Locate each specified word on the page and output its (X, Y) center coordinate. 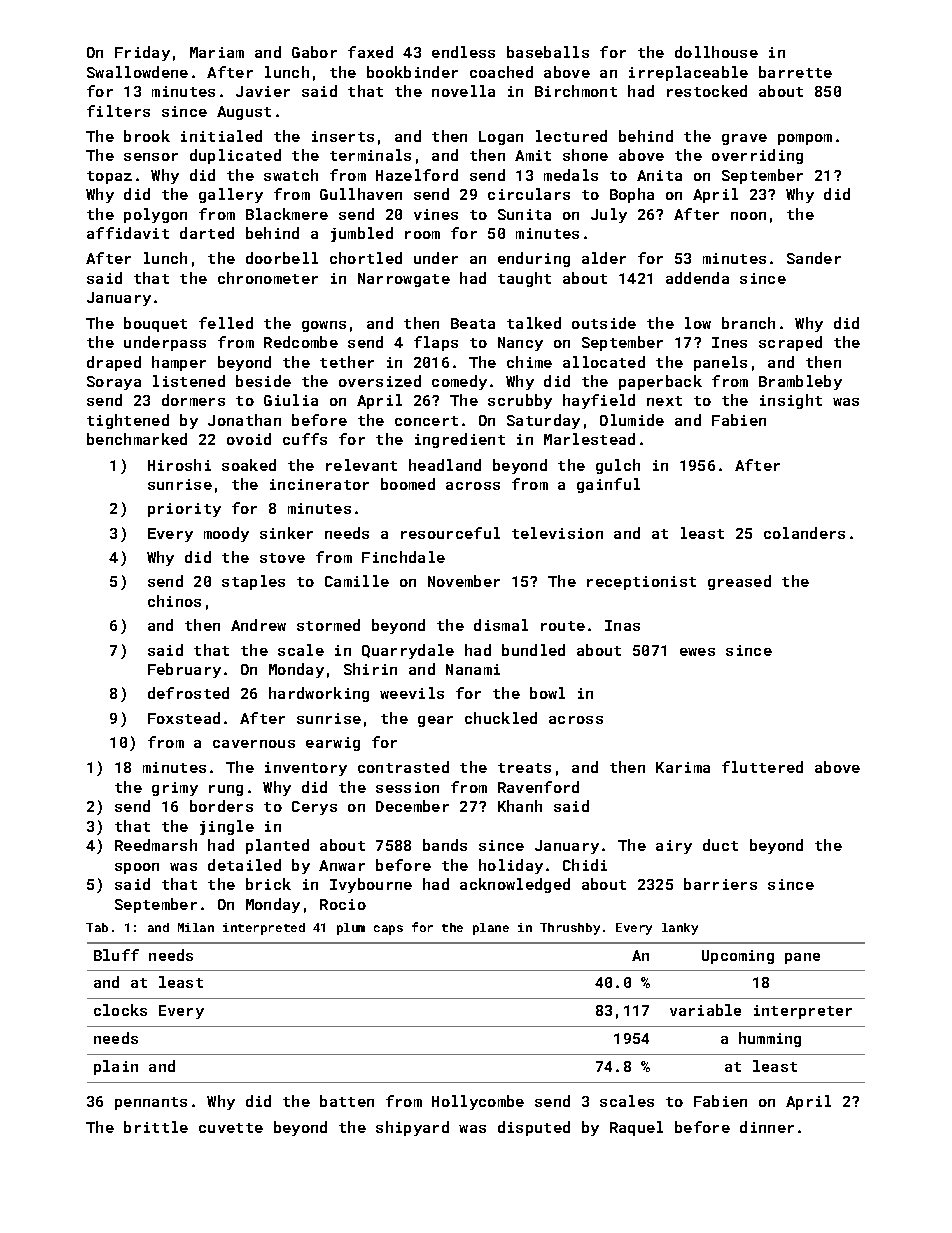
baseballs (548, 52)
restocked (707, 91)
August (244, 113)
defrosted (188, 693)
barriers (720, 884)
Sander (814, 258)
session (407, 787)
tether (347, 362)
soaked (249, 465)
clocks (120, 1010)
